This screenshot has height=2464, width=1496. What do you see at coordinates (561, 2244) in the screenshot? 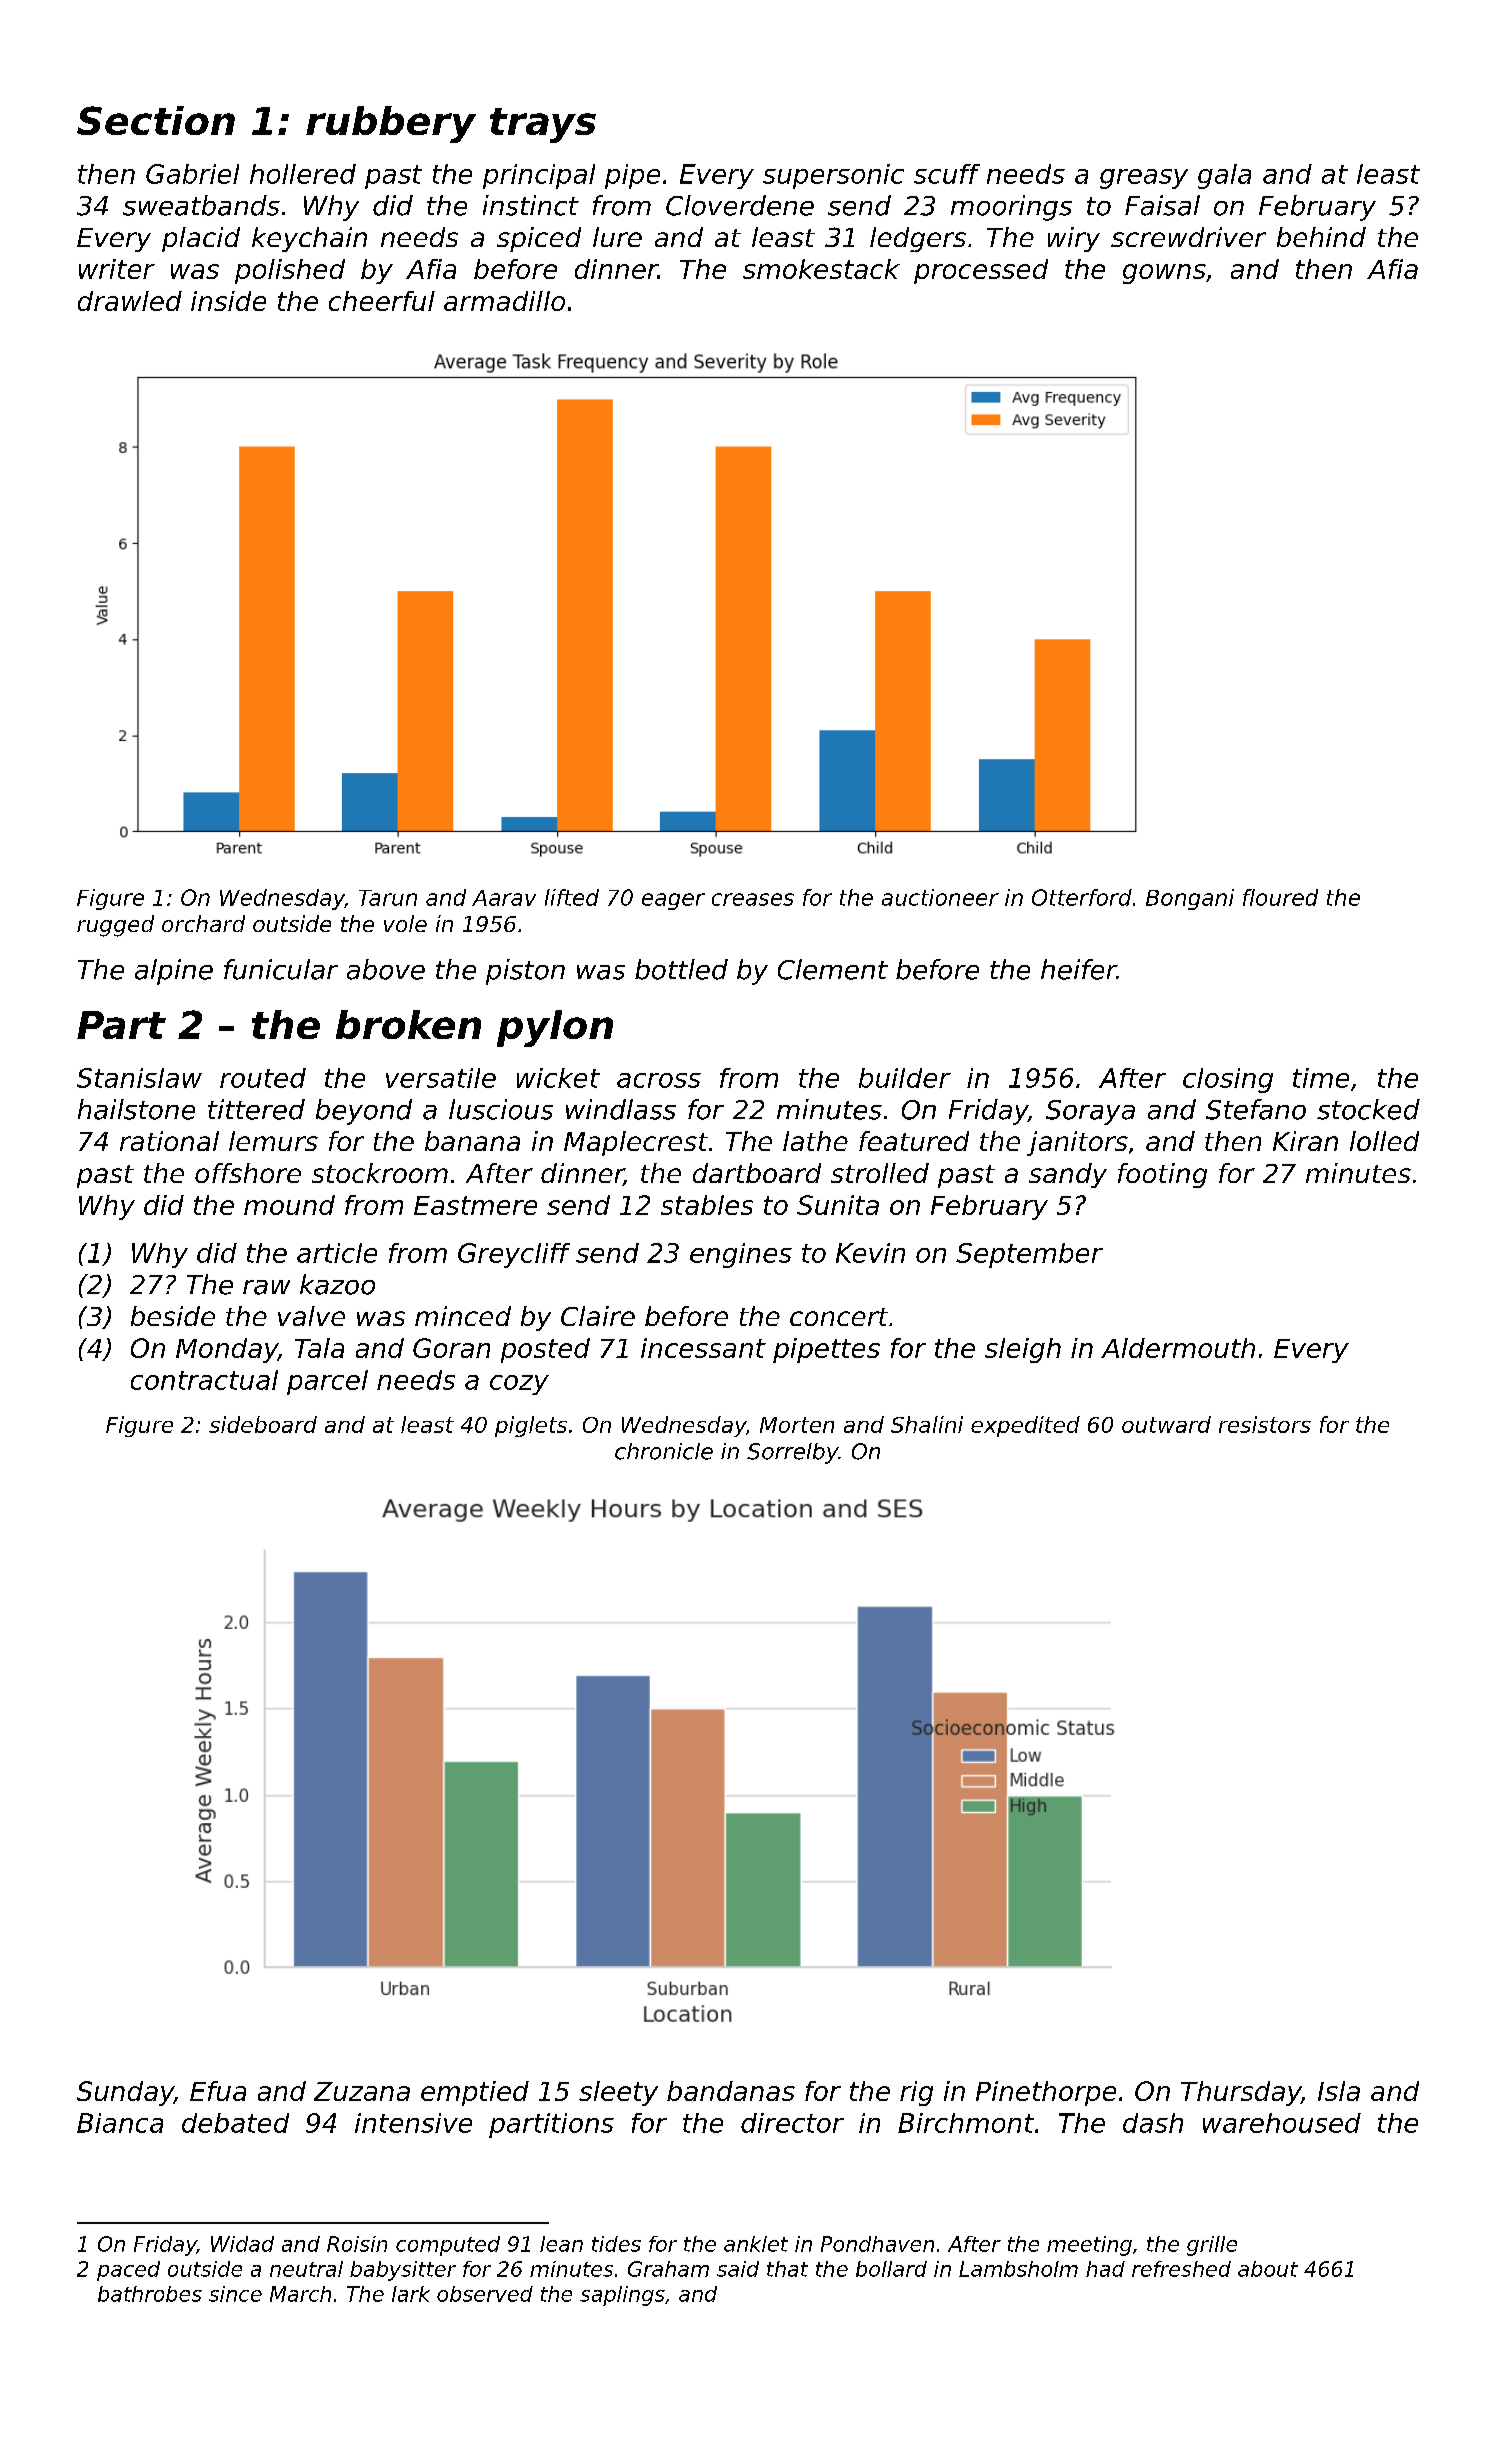
I see `lean` at bounding box center [561, 2244].
